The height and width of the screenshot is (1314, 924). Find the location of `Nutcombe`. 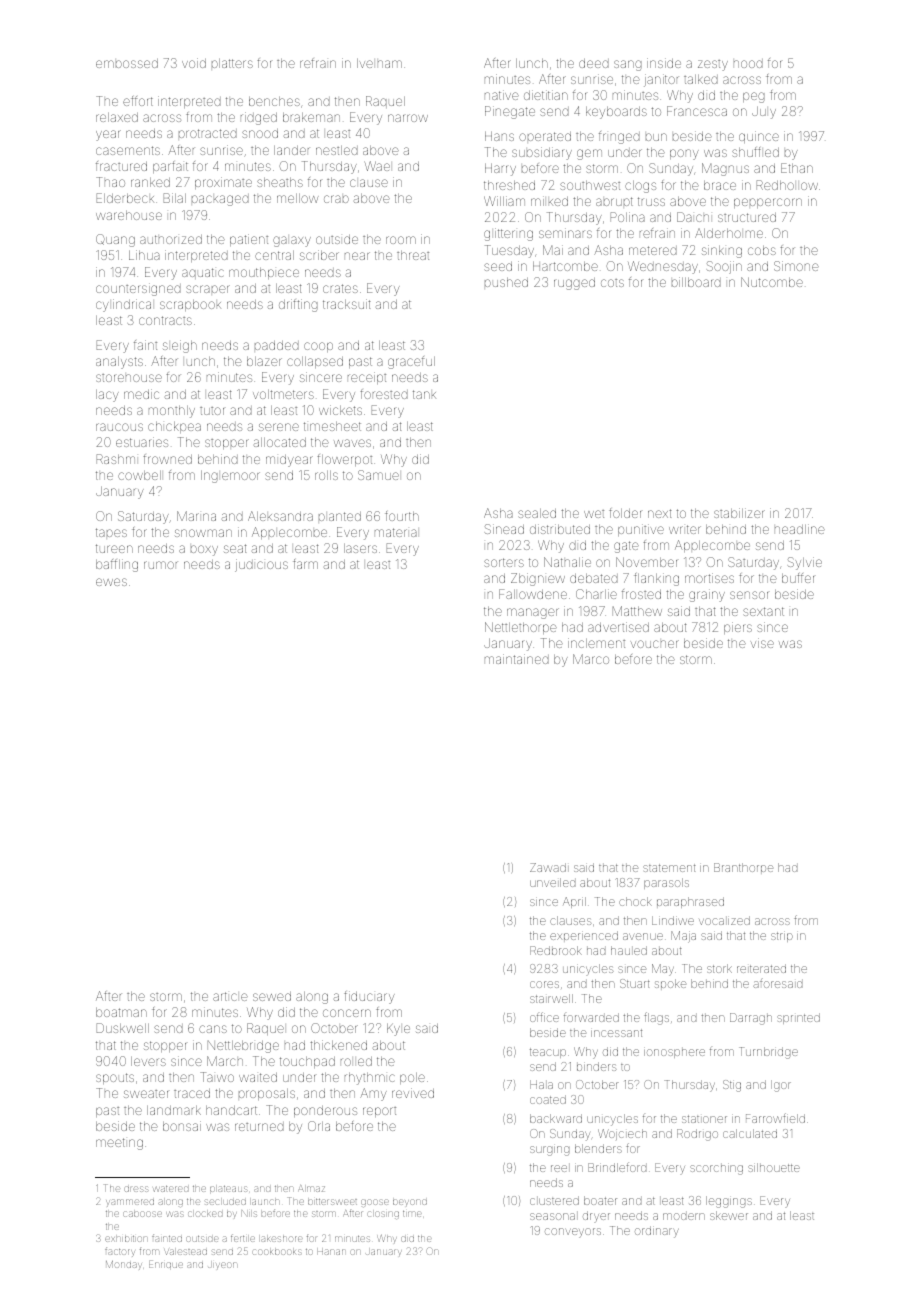

Nutcombe is located at coordinates (772, 282).
